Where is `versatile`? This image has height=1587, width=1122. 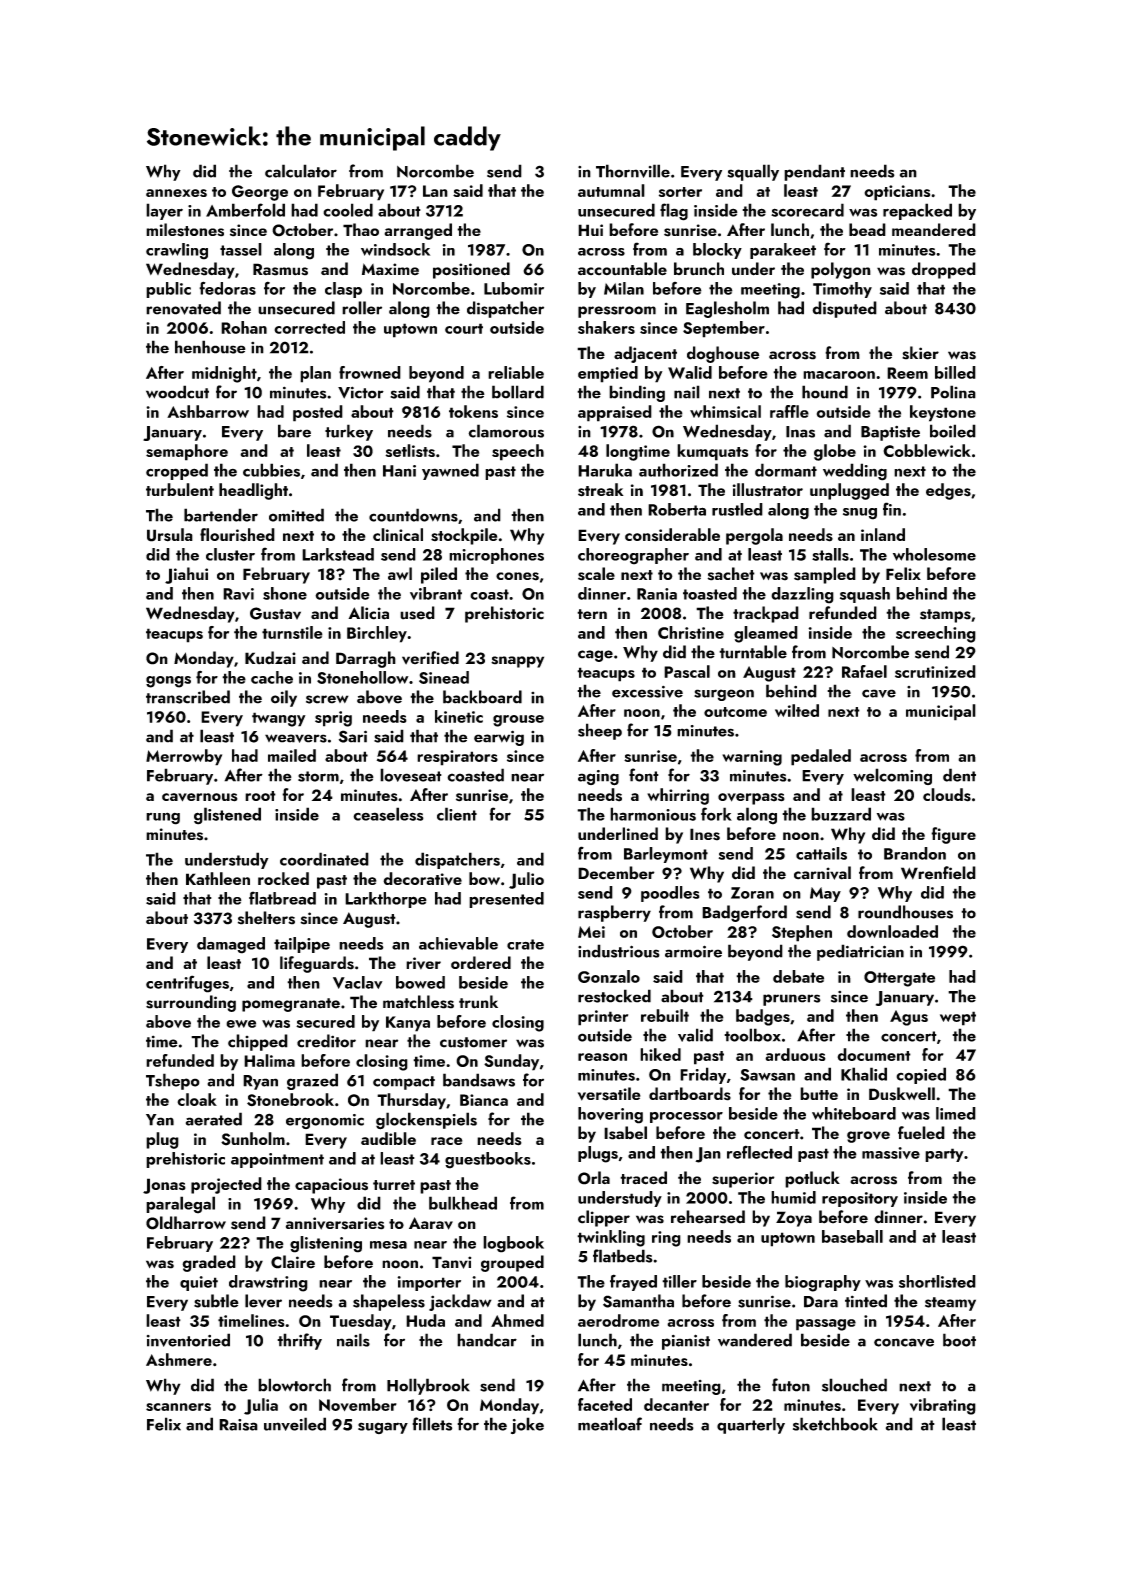
versatile is located at coordinates (609, 1094).
